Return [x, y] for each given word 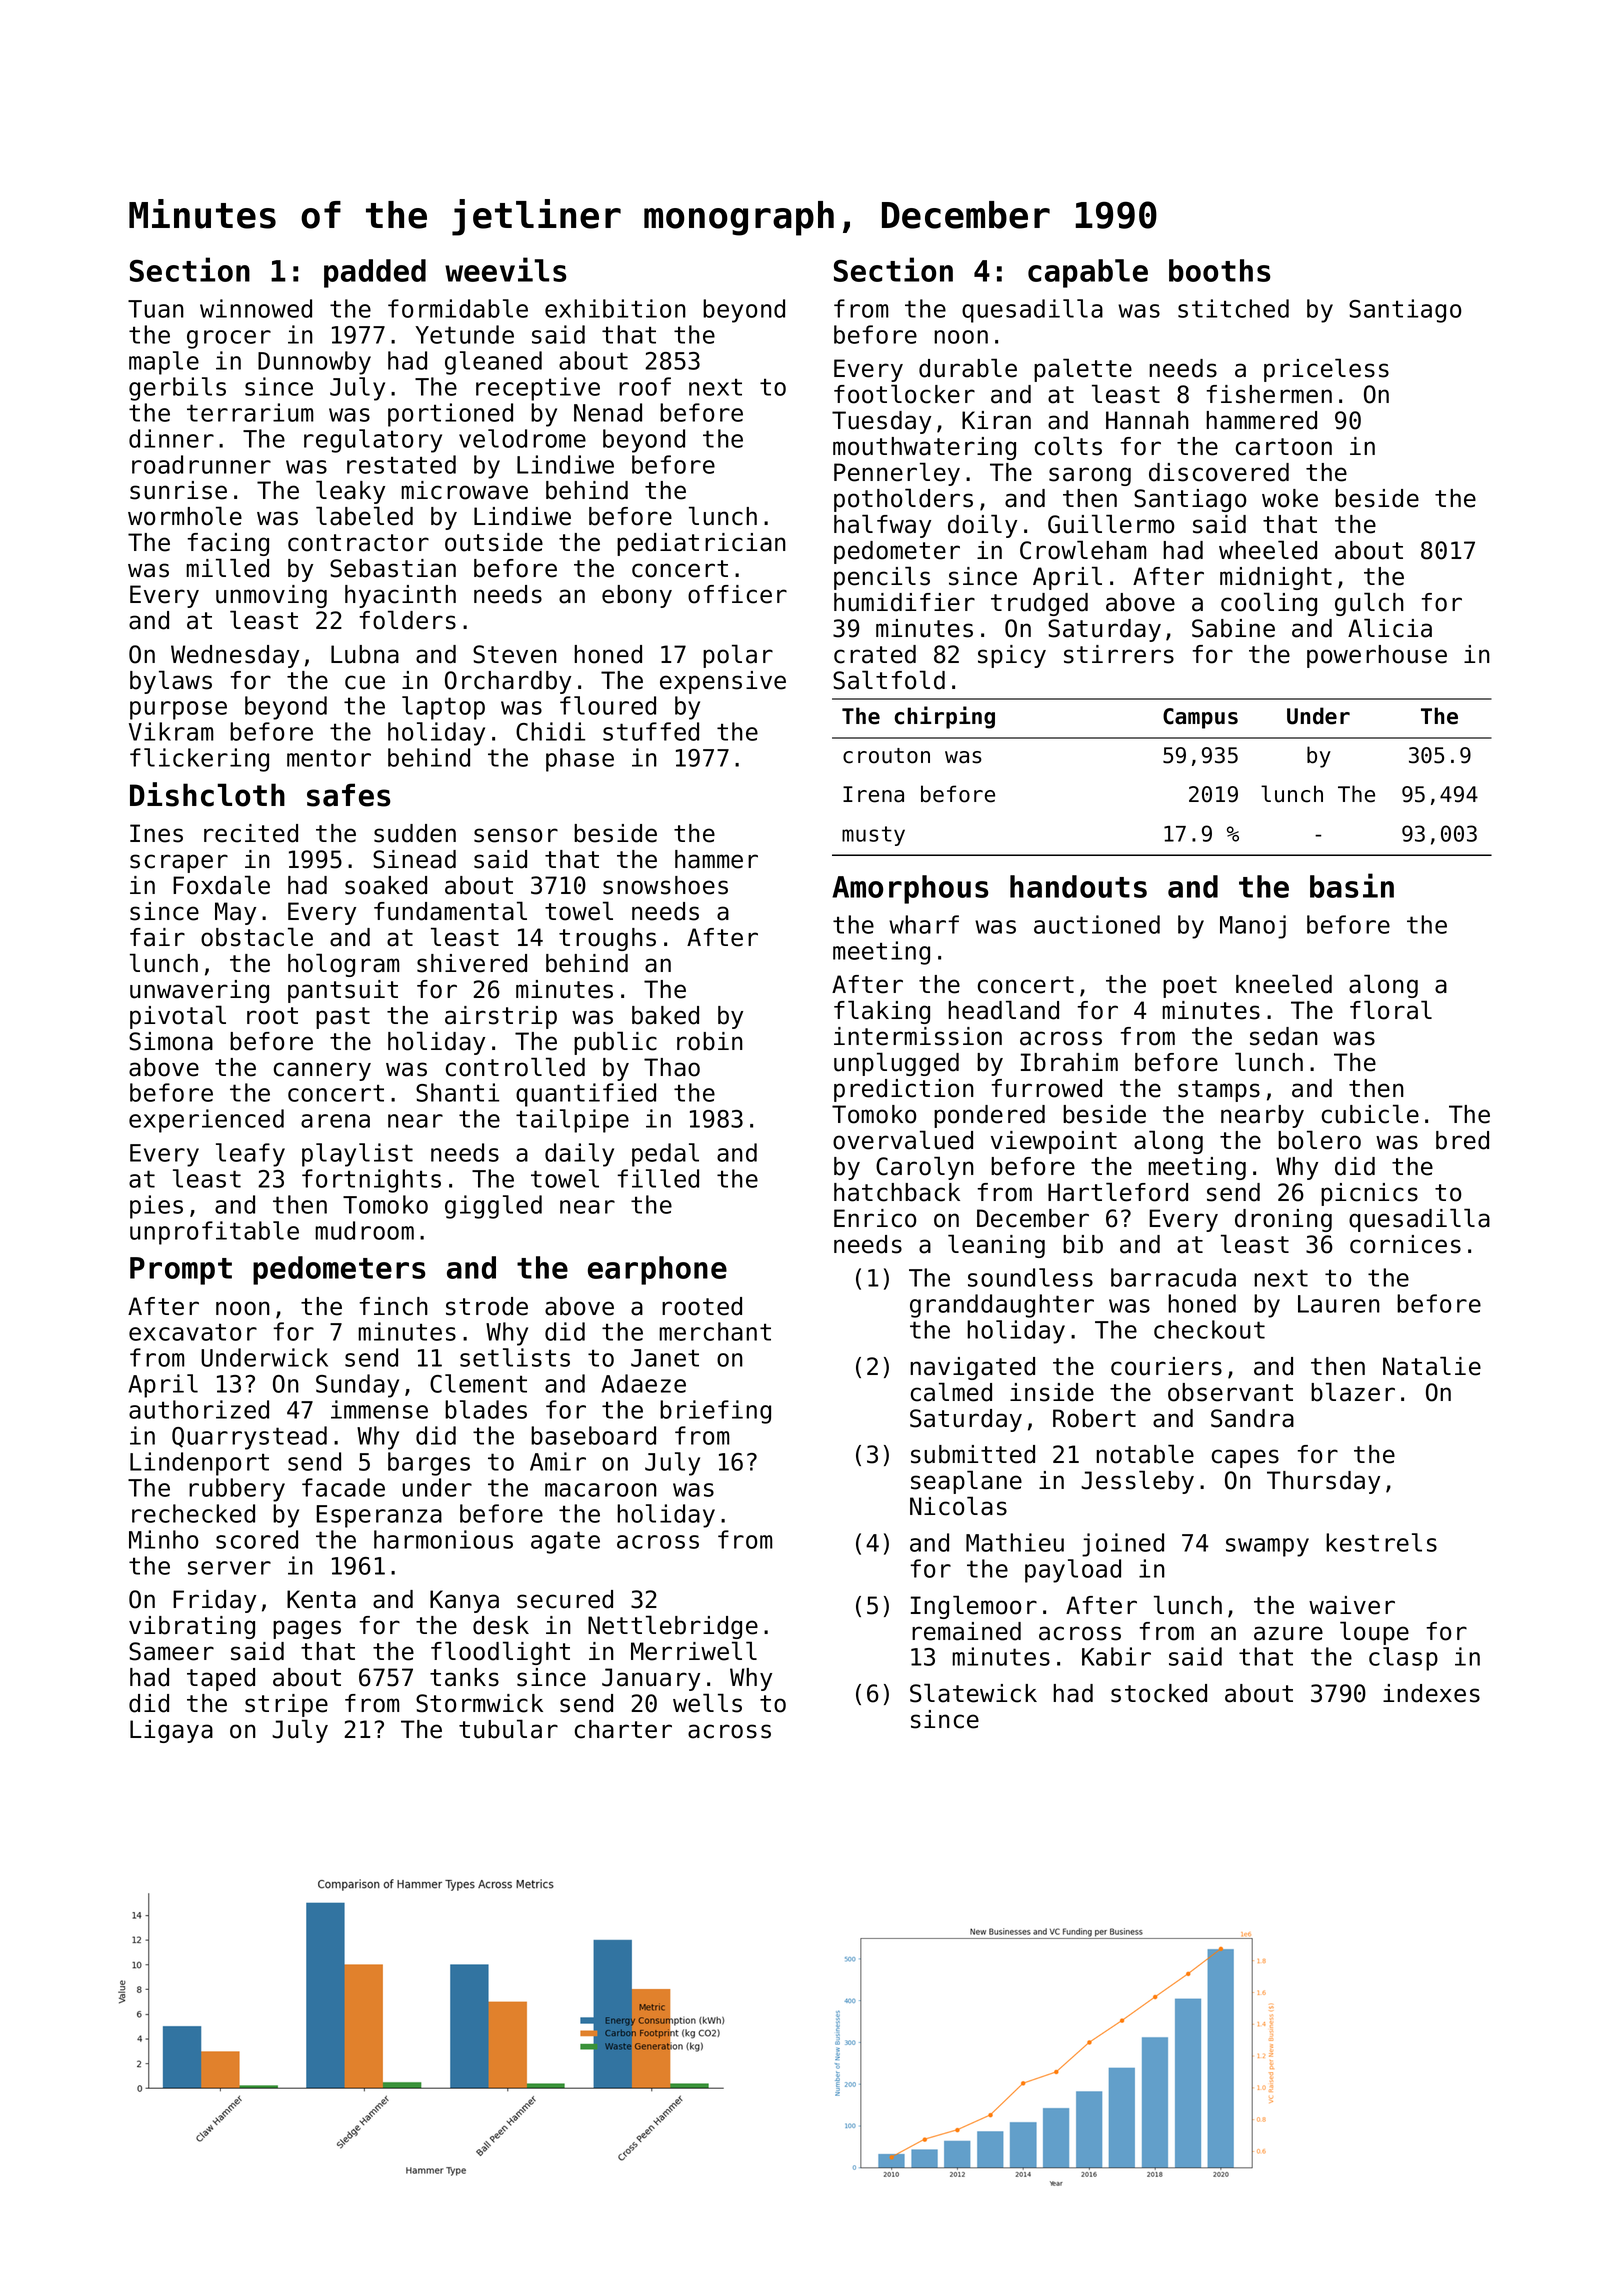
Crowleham [1083, 550]
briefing [715, 1412]
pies [156, 1207]
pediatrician [701, 544]
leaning [996, 1246]
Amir [558, 1461]
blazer [1353, 1392]
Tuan [156, 309]
